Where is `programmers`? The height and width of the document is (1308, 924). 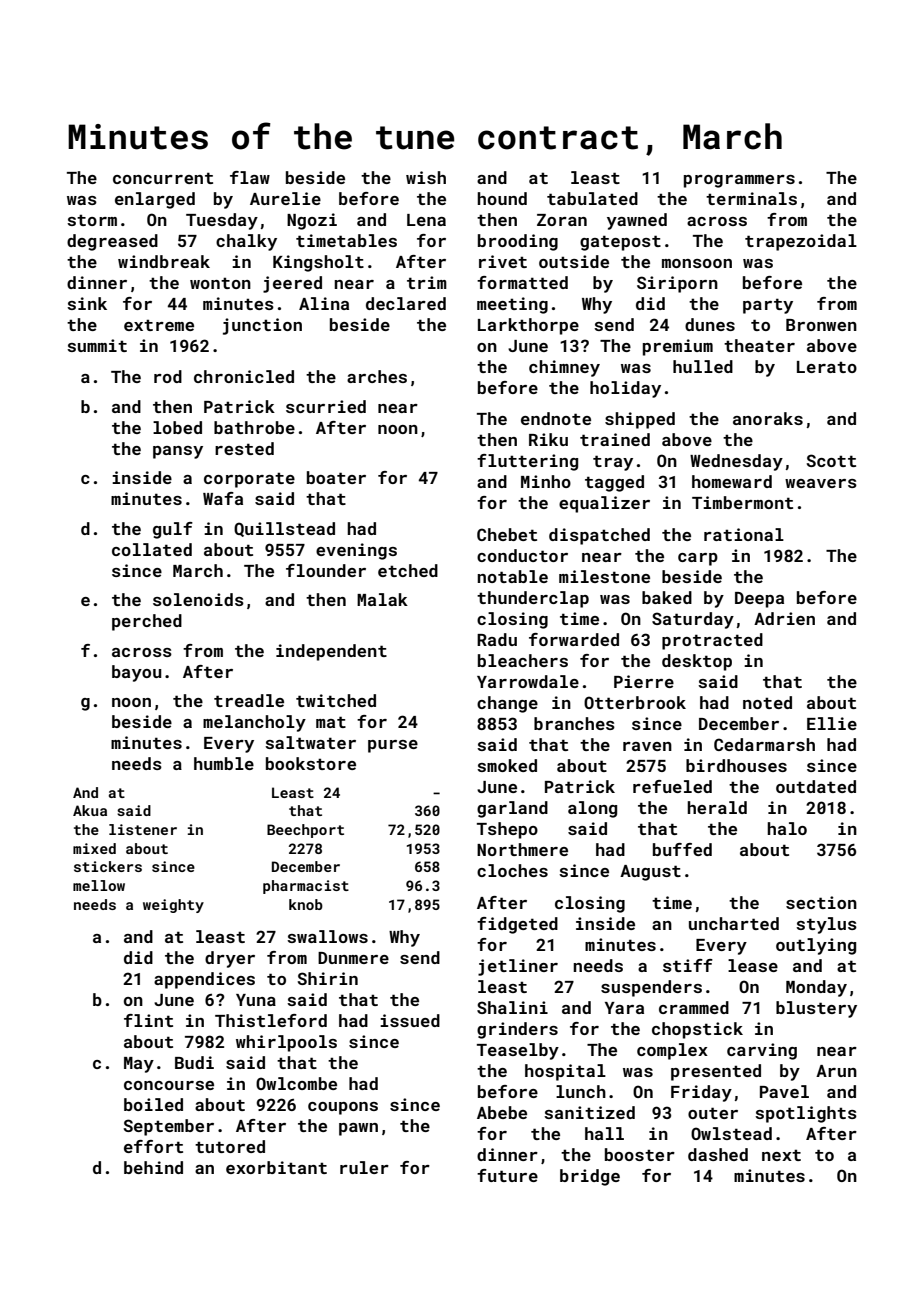
programmers is located at coordinates (739, 181).
